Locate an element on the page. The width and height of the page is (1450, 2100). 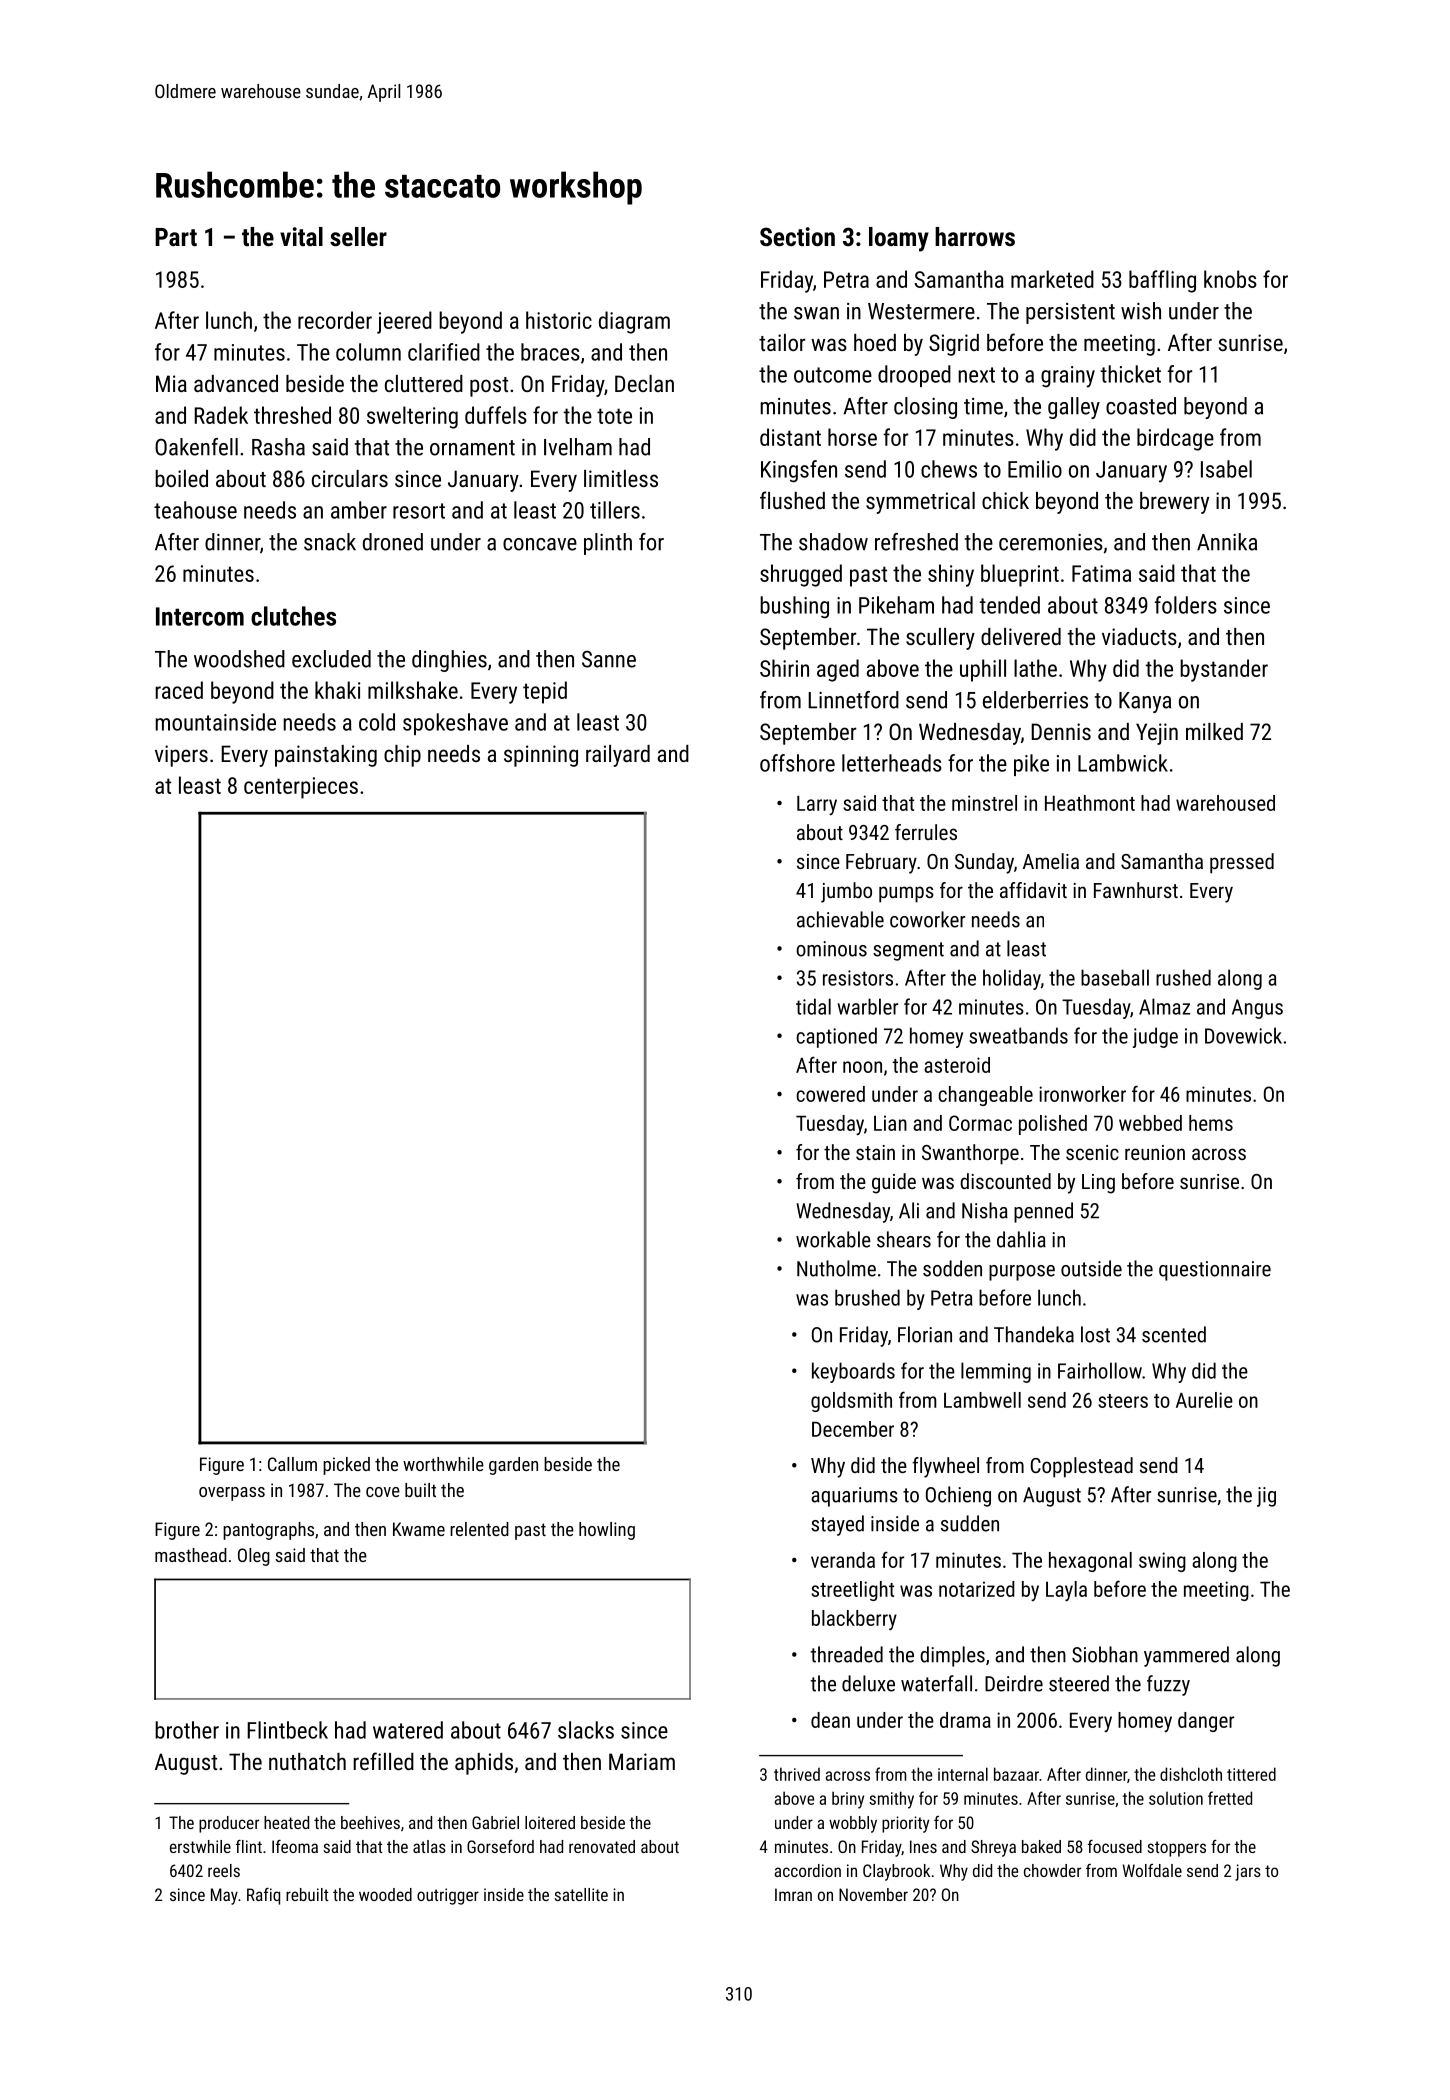
Fawnhurst is located at coordinates (1136, 890).
